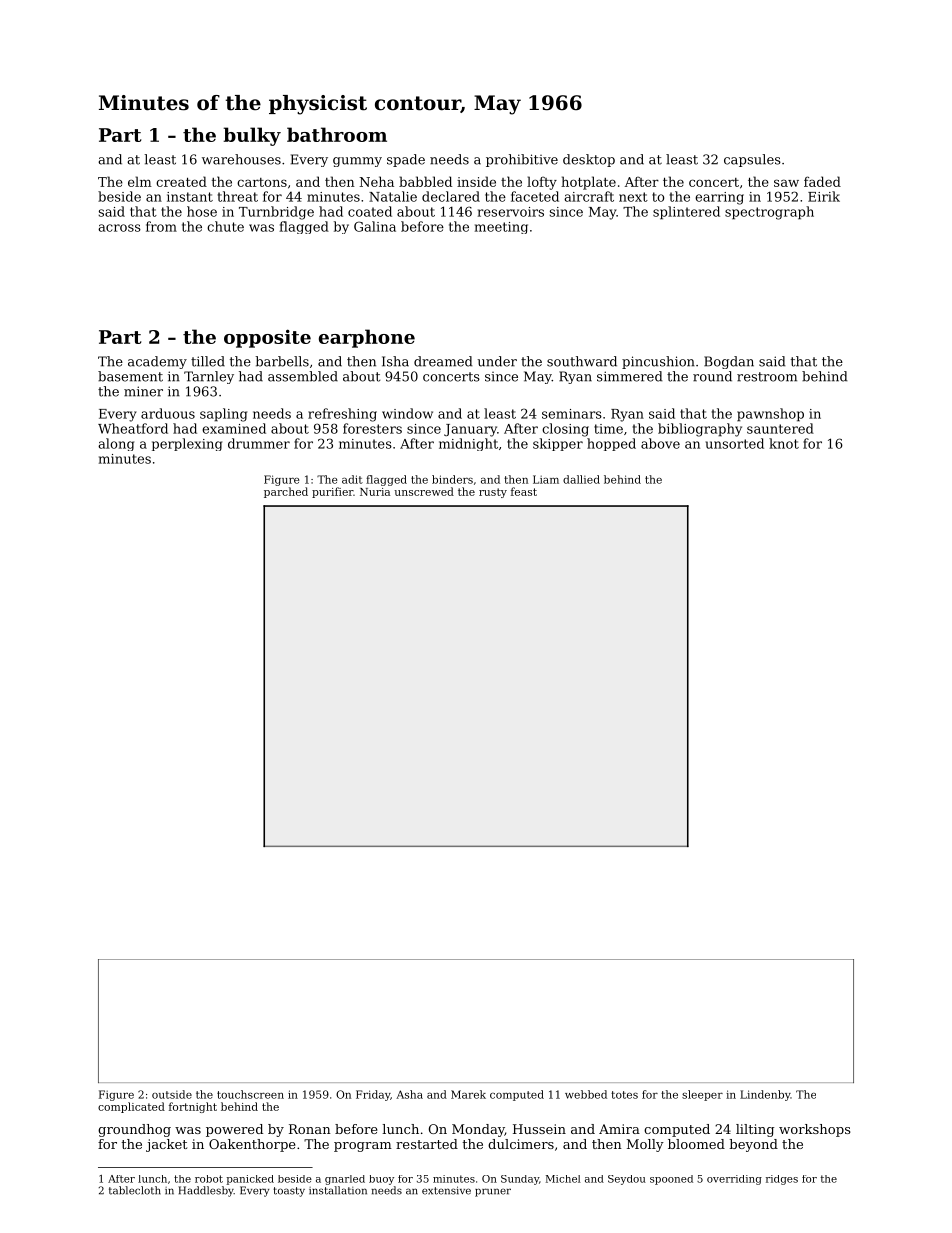  Describe the element at coordinates (172, 1094) in the image. I see `outside` at that location.
